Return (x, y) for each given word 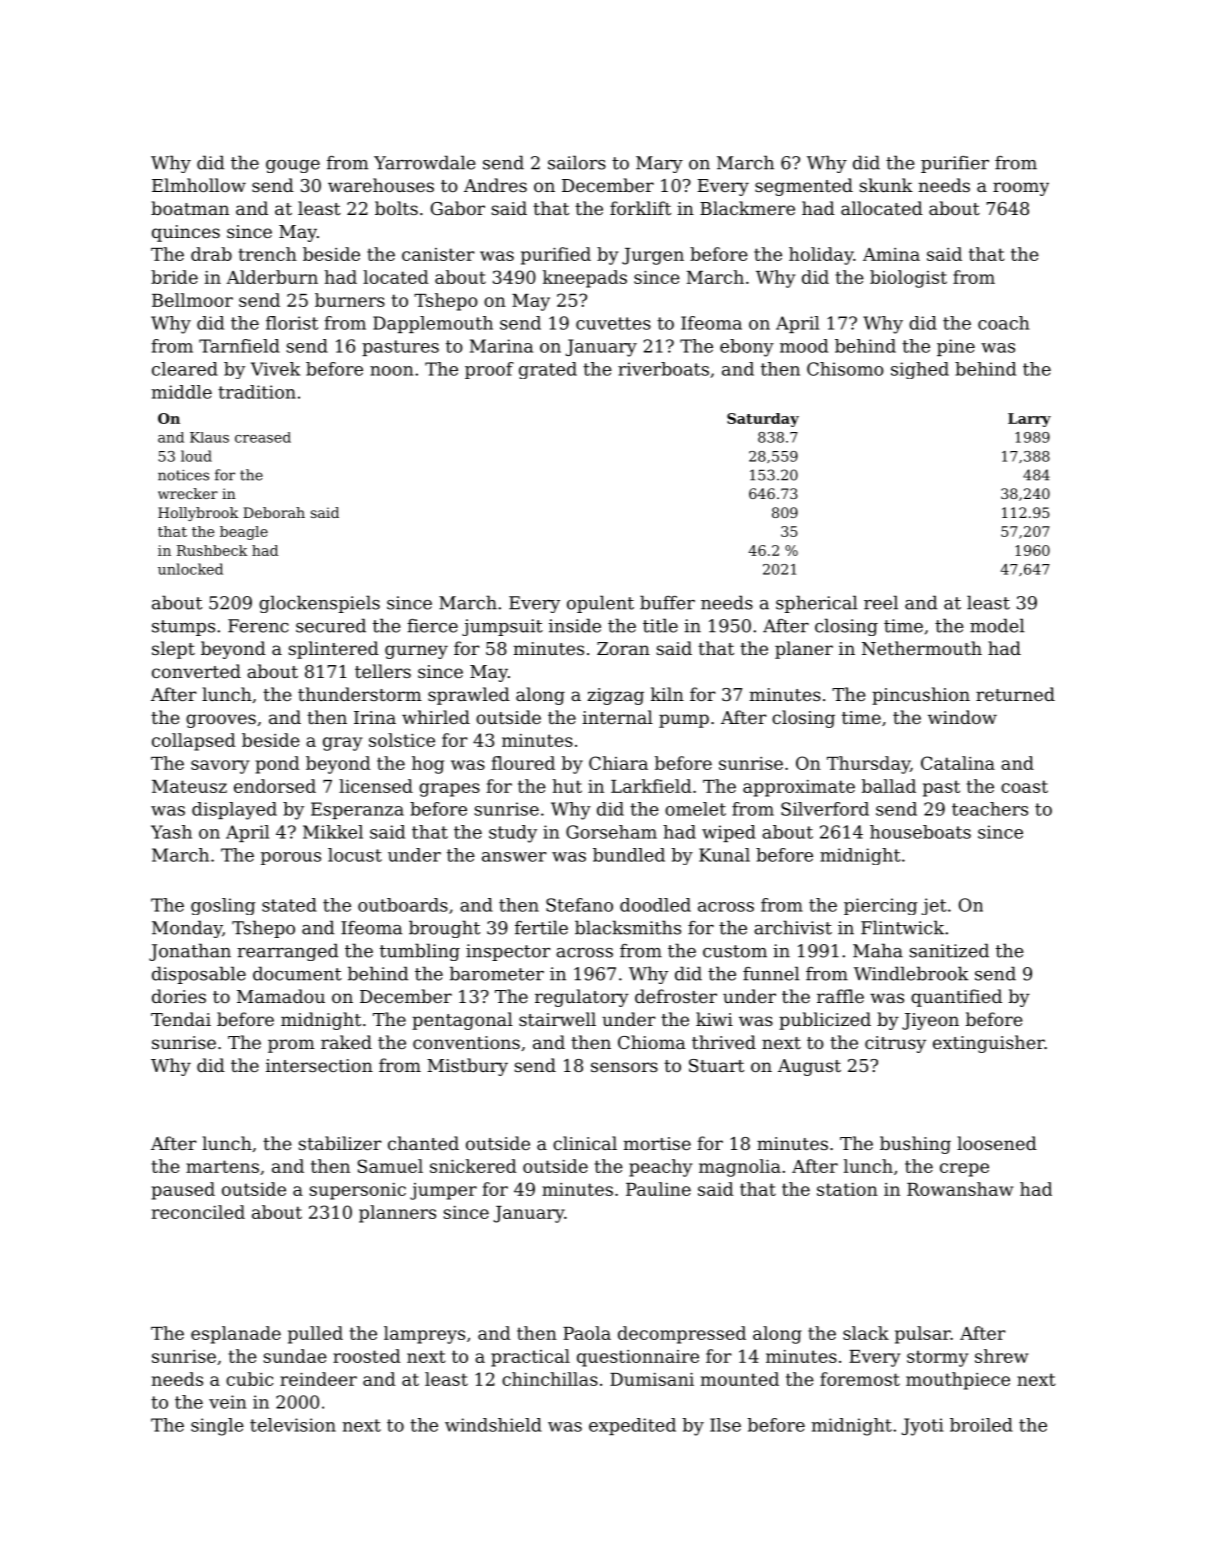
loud (196, 456)
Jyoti (923, 1427)
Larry (1029, 420)
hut (567, 786)
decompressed (682, 1335)
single (217, 1427)
